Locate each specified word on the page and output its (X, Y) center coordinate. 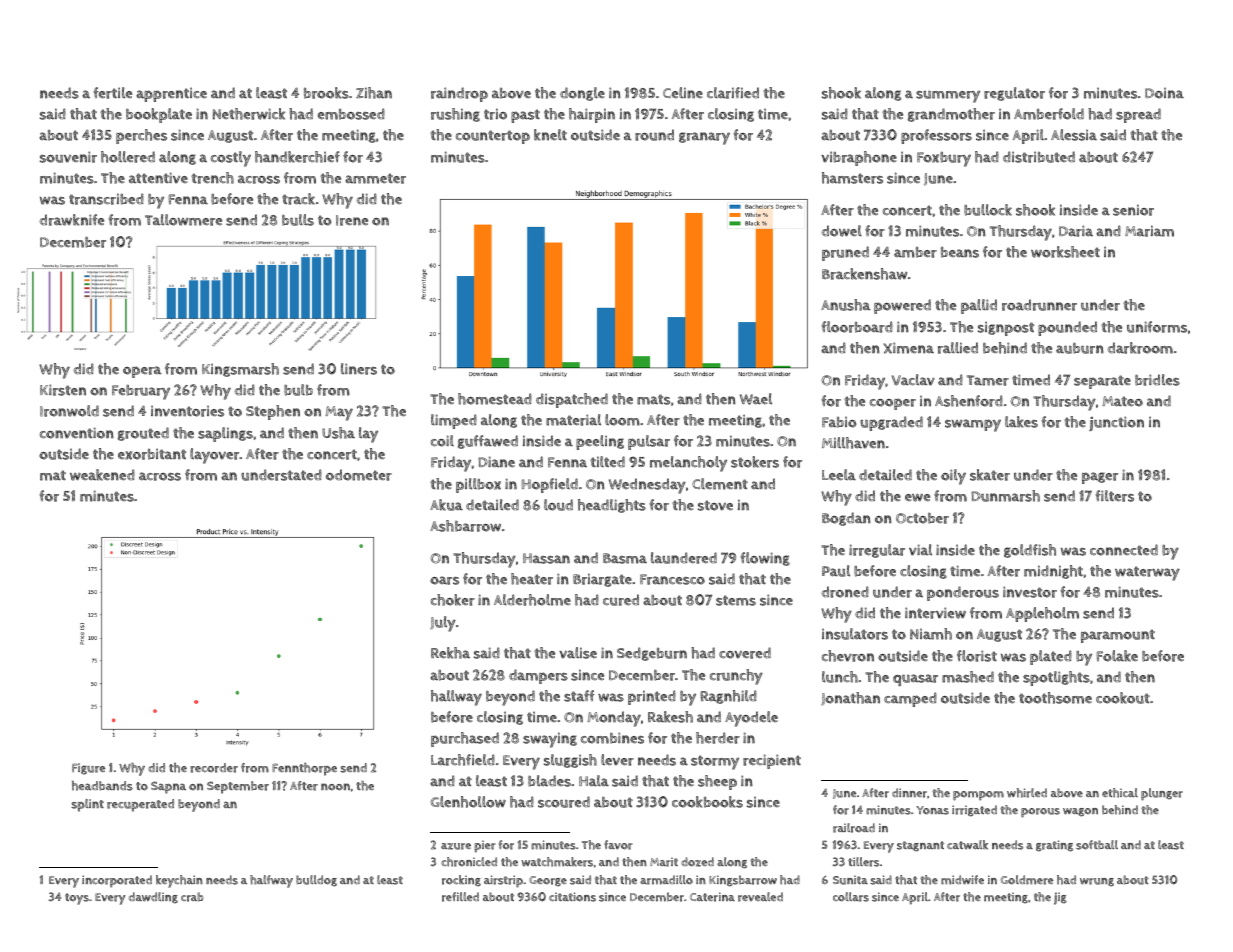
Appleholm (1042, 614)
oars (444, 580)
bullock (988, 210)
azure (456, 846)
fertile (112, 93)
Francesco (672, 579)
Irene (352, 220)
